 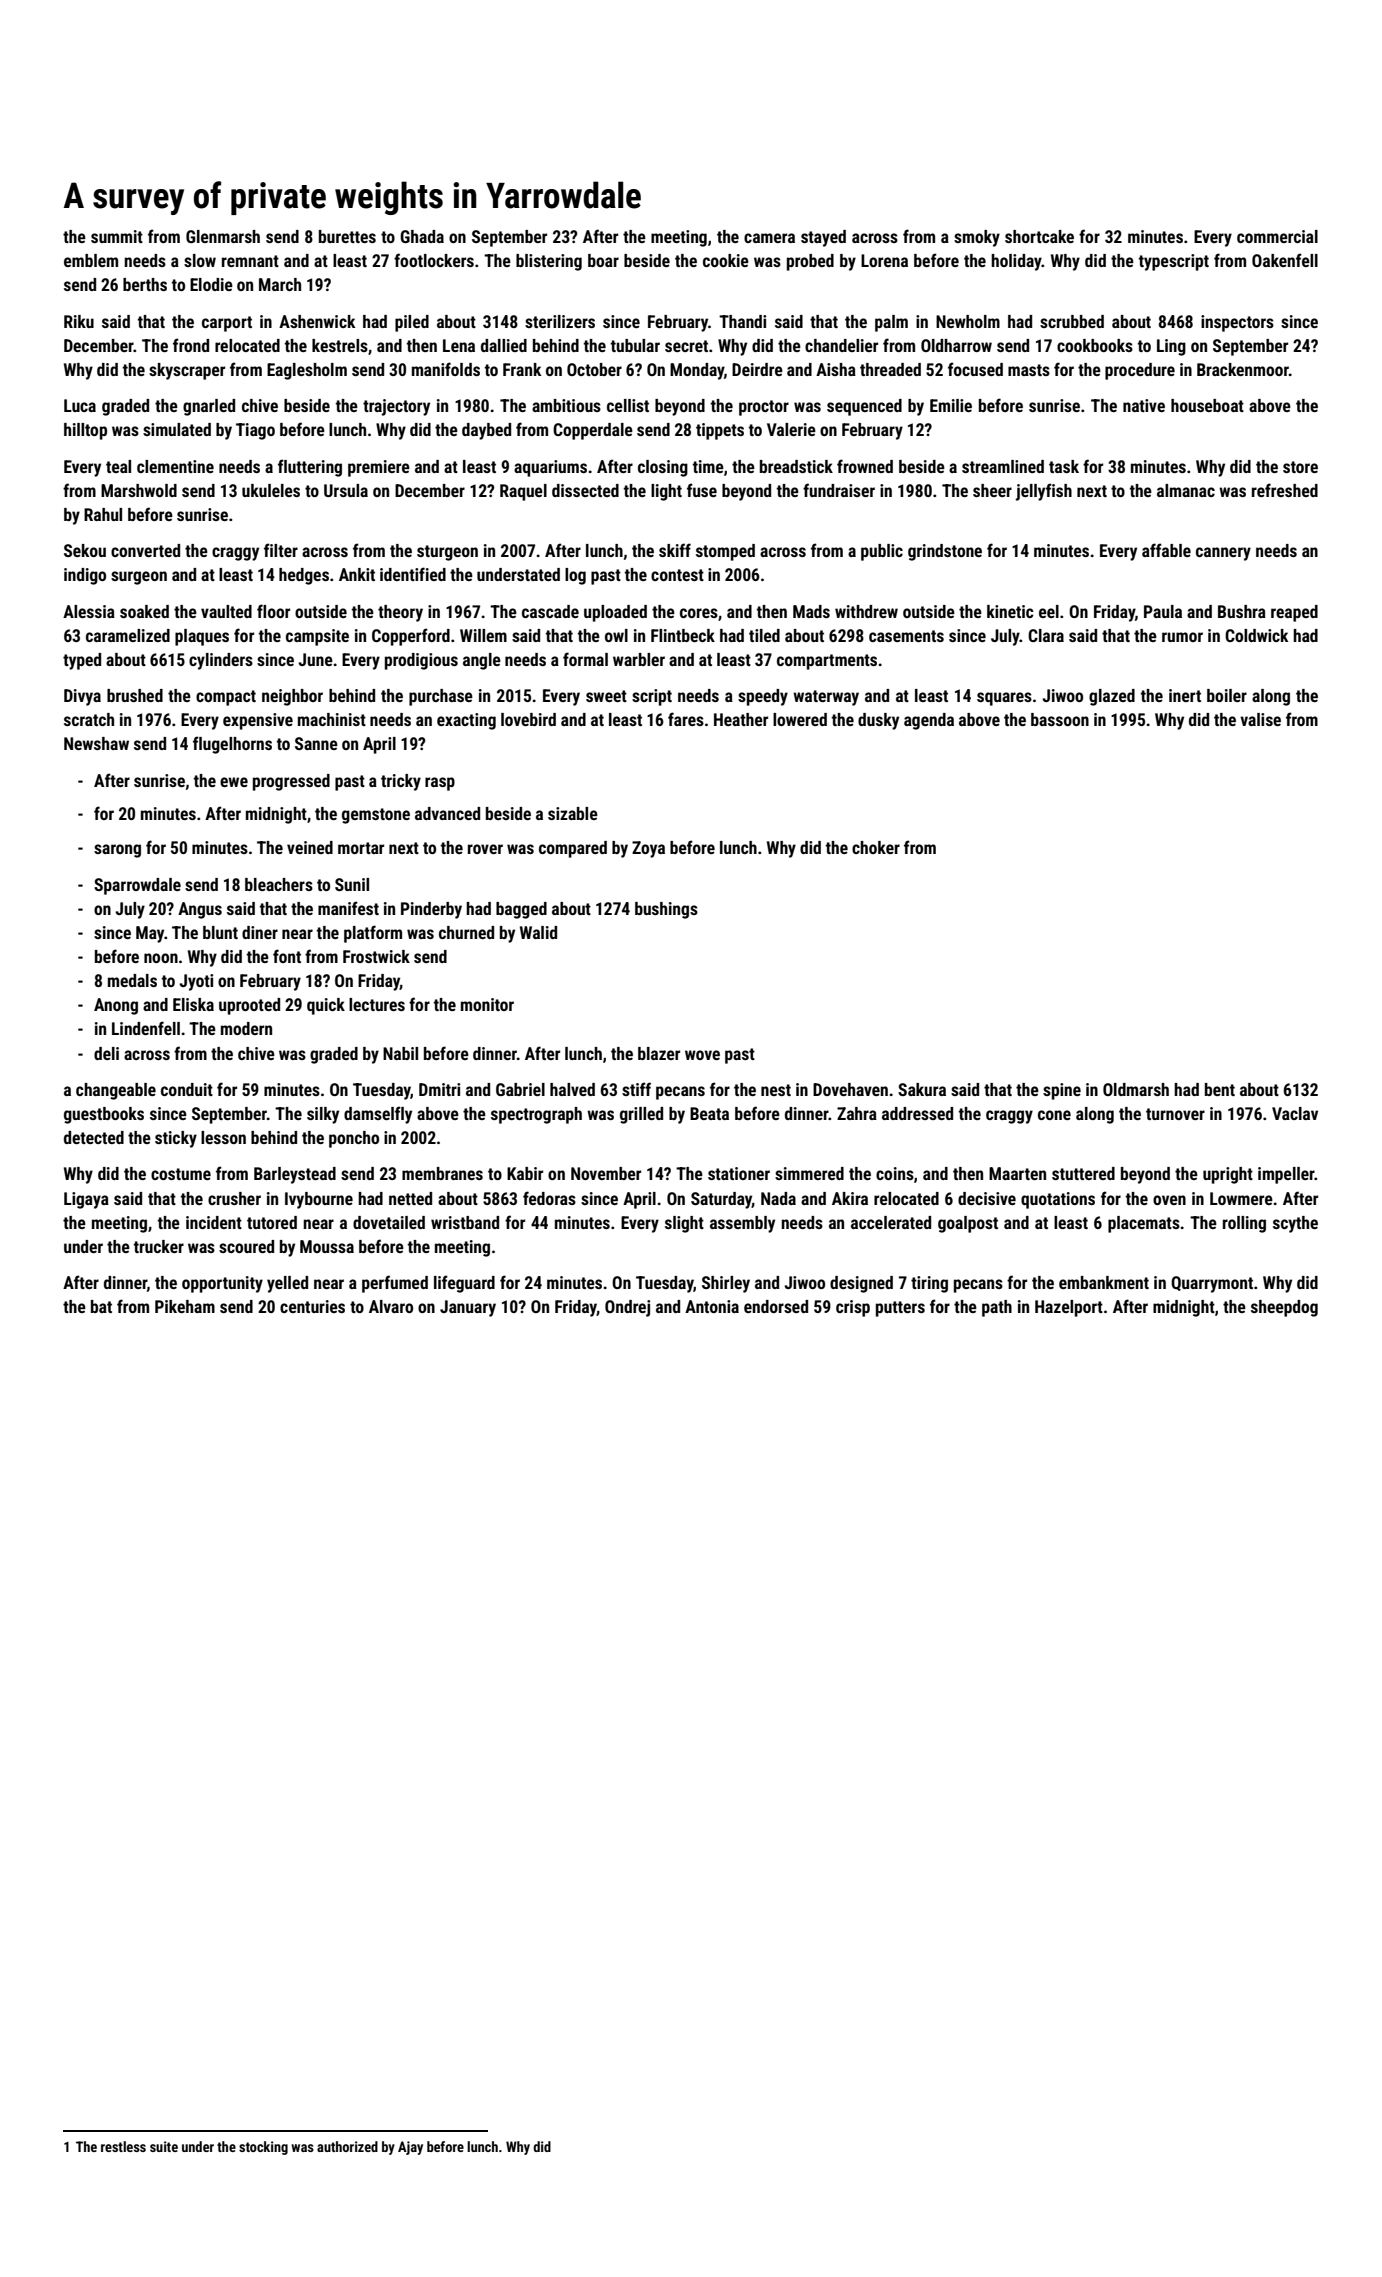 I want to click on cylinders, so click(x=221, y=661).
